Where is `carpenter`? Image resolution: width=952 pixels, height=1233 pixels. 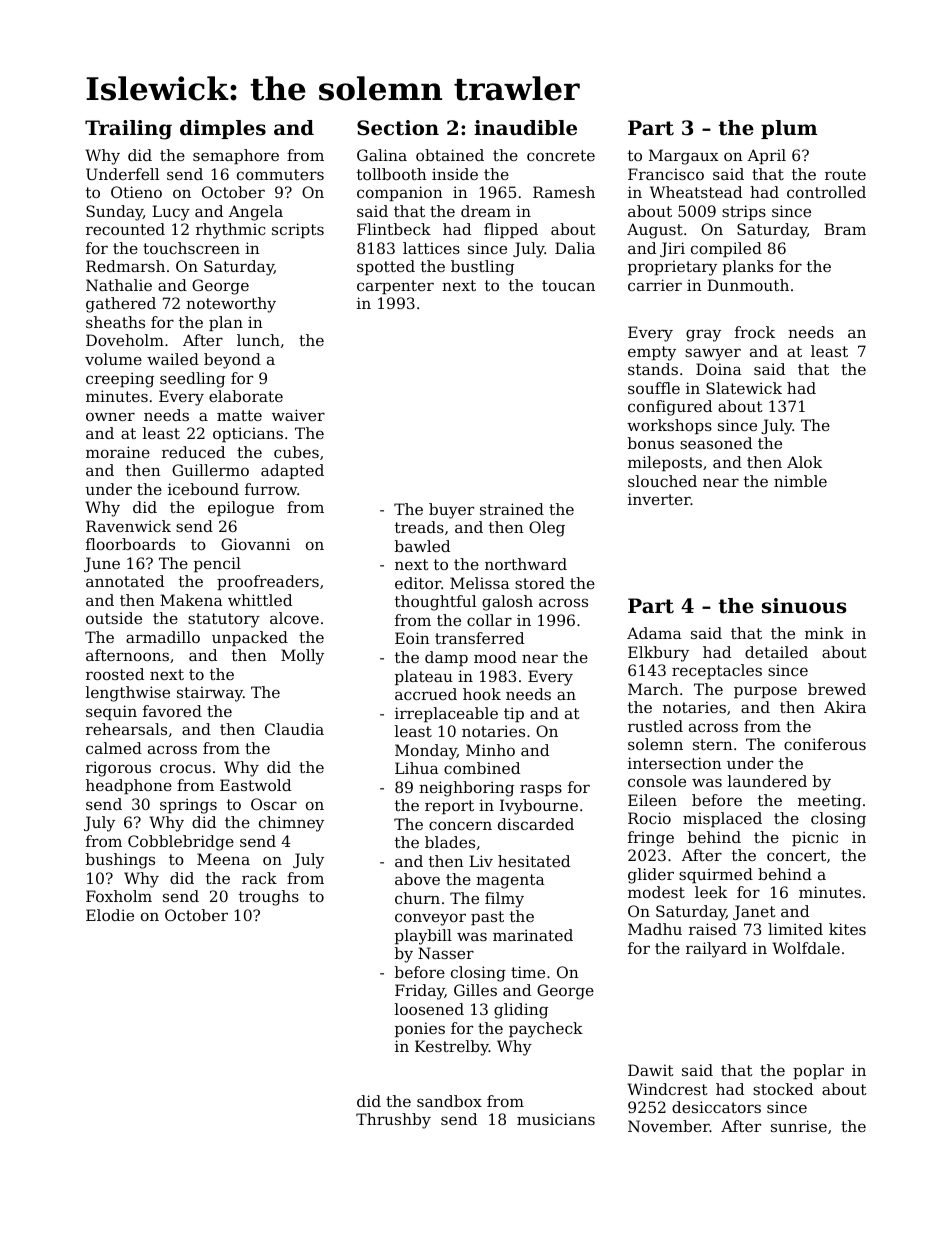 carpenter is located at coordinates (395, 287).
